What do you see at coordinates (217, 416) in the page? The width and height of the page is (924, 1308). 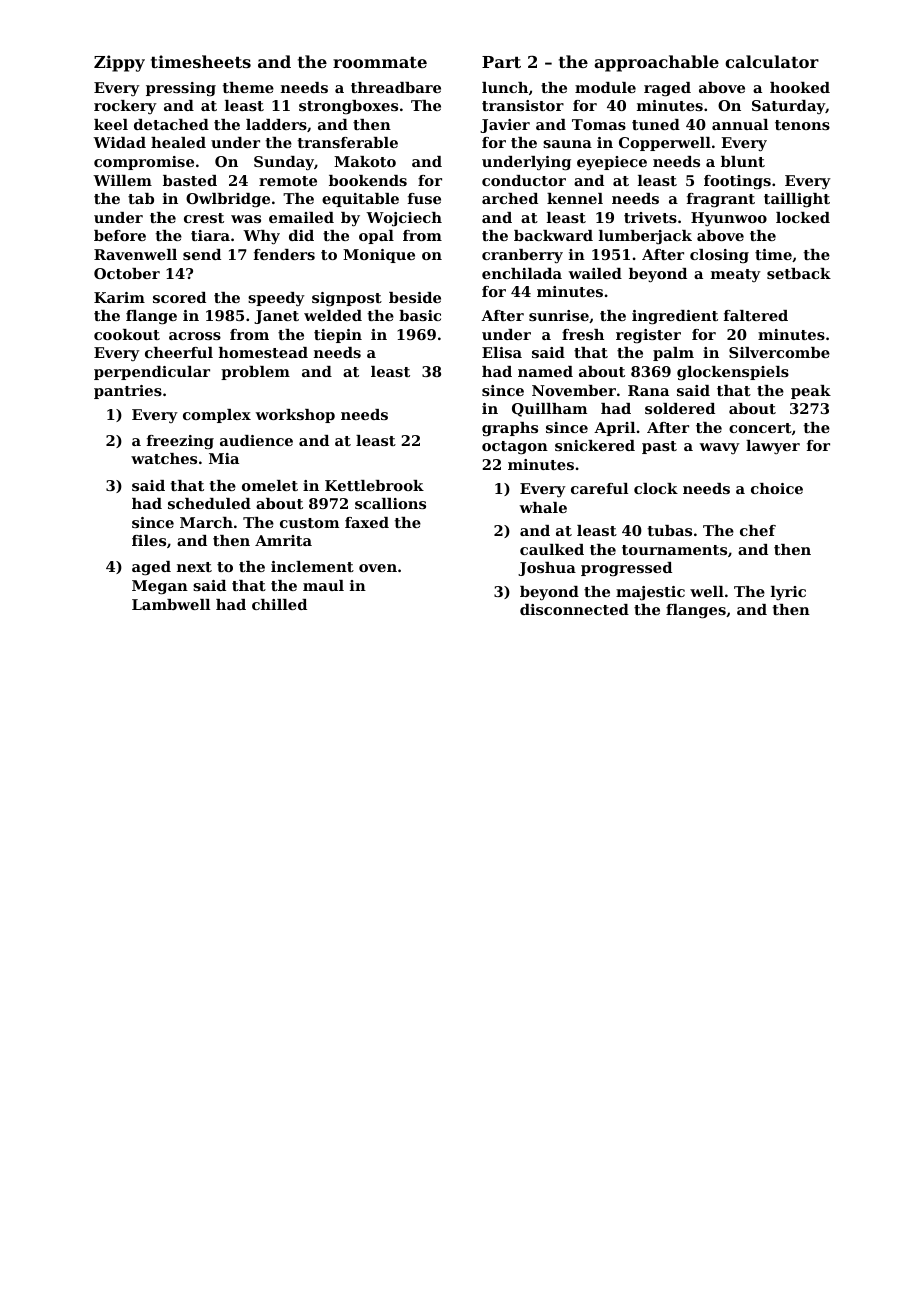 I see `complex` at bounding box center [217, 416].
